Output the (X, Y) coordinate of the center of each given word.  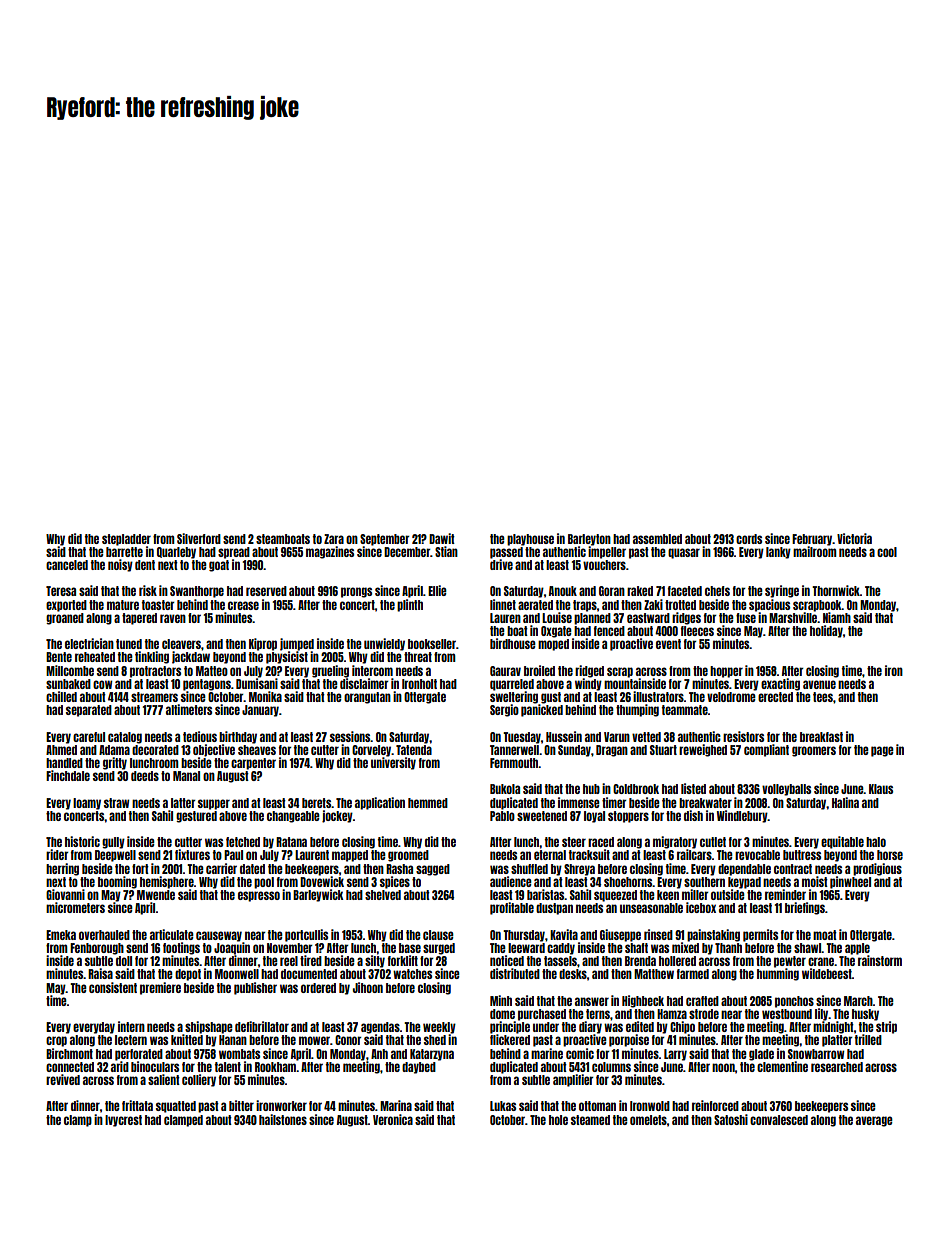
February (812, 540)
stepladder (126, 540)
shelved (383, 895)
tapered (139, 619)
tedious (200, 736)
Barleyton (589, 540)
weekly (439, 1028)
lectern (131, 1040)
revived (63, 1079)
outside (728, 894)
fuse (746, 618)
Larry (675, 1055)
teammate (685, 710)
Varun (617, 737)
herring (62, 869)
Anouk (563, 591)
